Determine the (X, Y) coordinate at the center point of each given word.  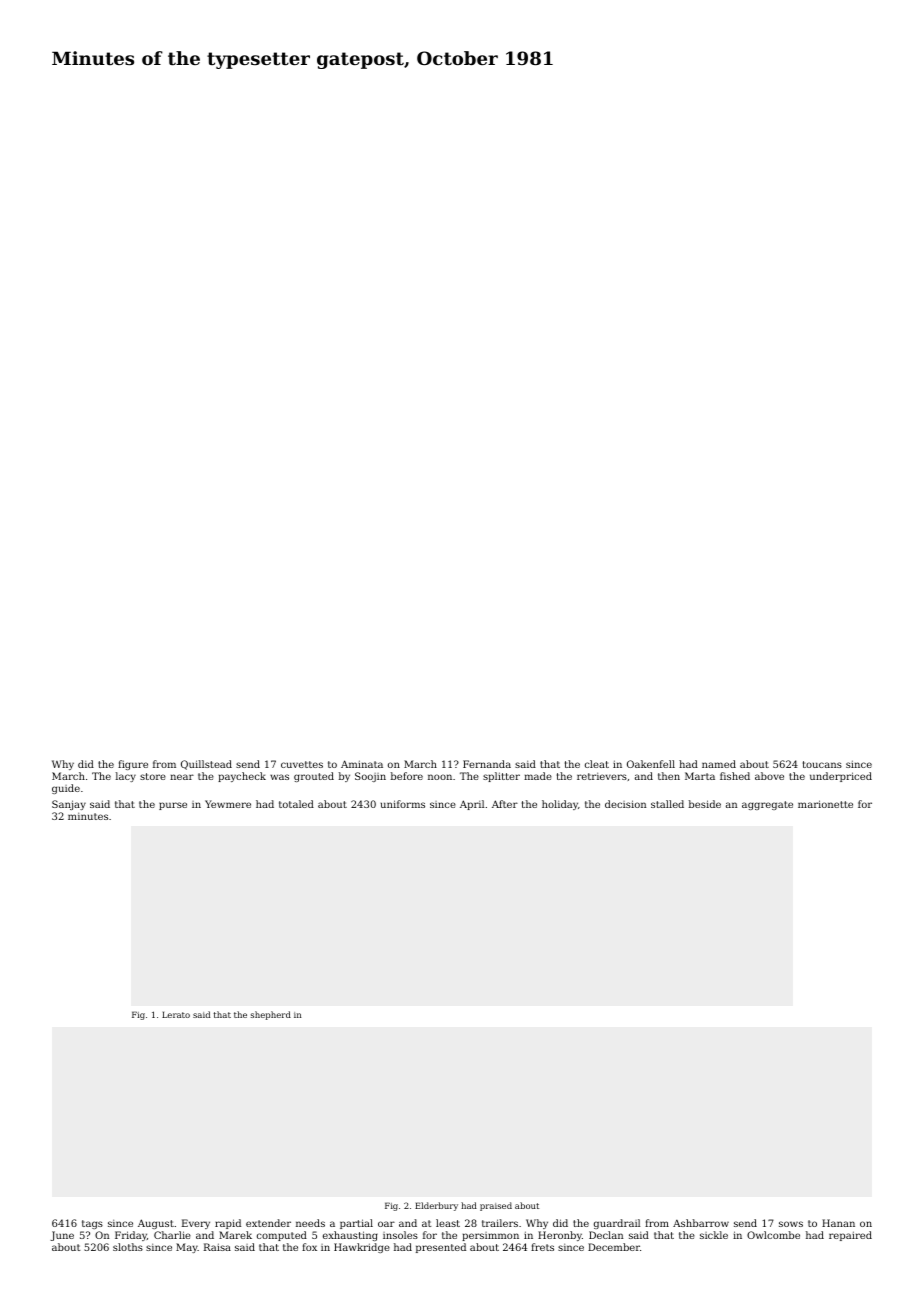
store (153, 776)
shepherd (271, 1015)
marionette (825, 804)
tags (92, 1224)
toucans (822, 764)
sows (791, 1224)
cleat (597, 764)
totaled (296, 804)
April (472, 805)
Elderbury (436, 1206)
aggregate (767, 805)
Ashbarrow (701, 1223)
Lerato (176, 1014)
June (62, 1236)
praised (496, 1206)
